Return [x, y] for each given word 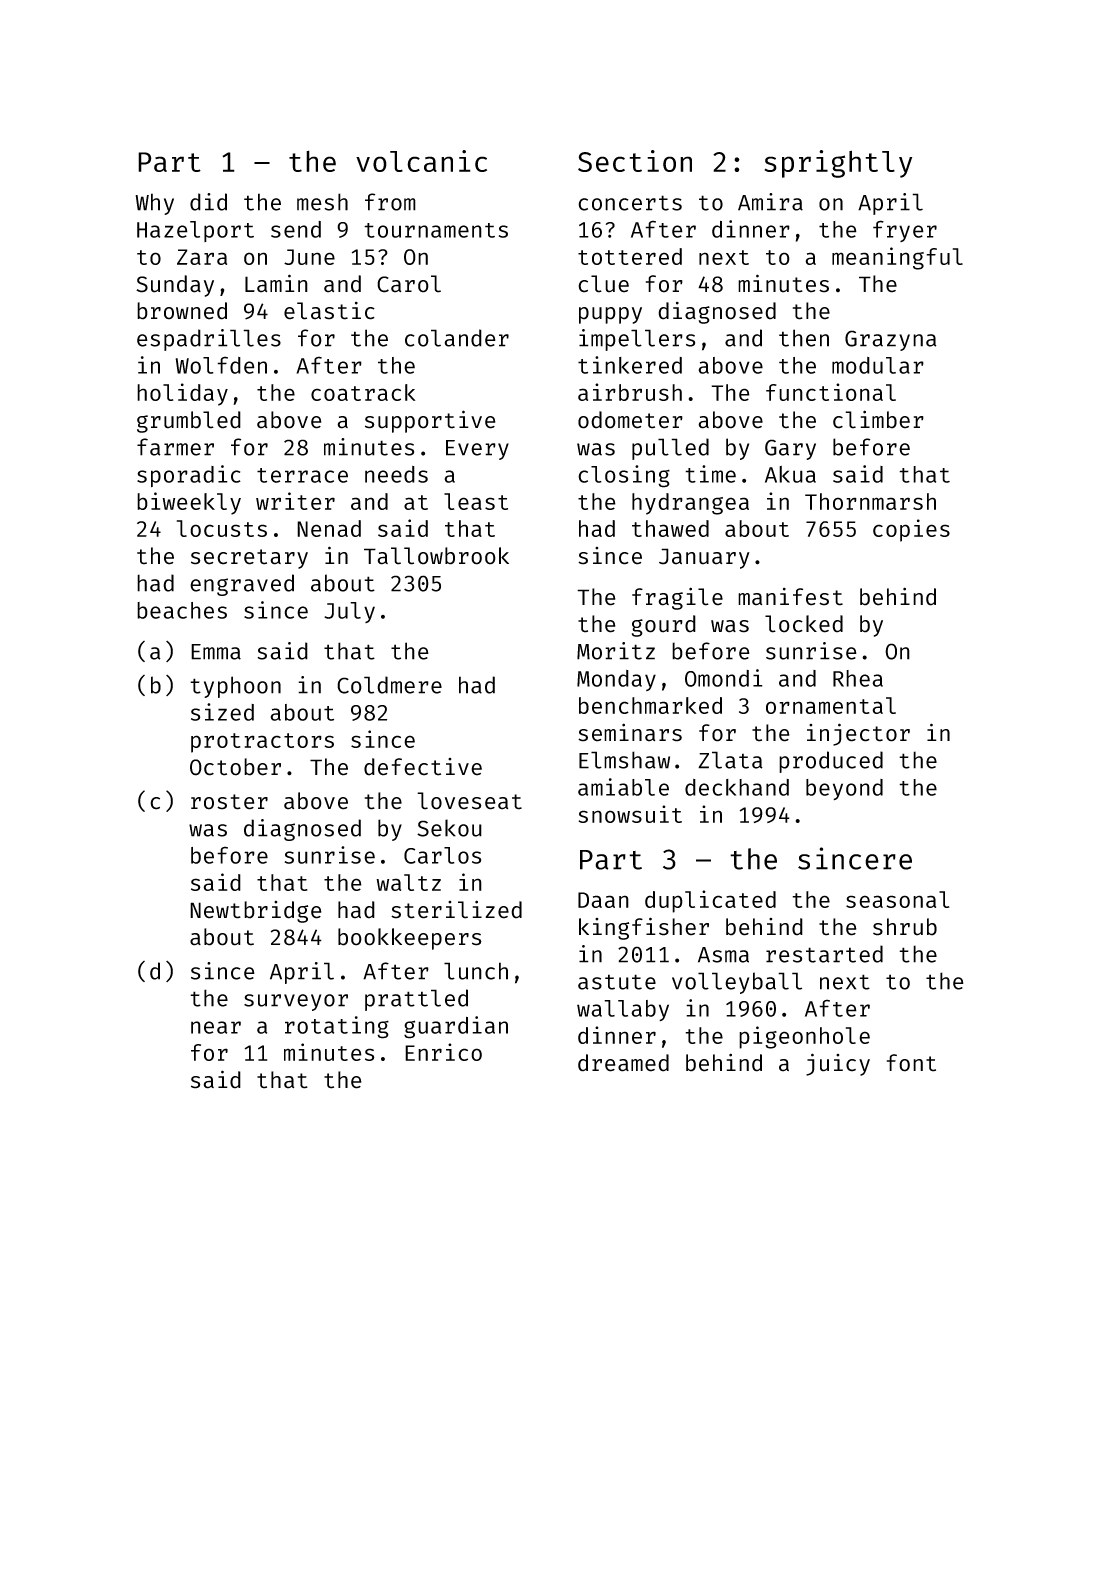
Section [635, 161]
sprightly [838, 164]
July [349, 612]
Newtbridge [256, 912]
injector [858, 734]
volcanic [421, 161]
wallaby [623, 1010]
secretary [249, 559]
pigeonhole [804, 1037]
